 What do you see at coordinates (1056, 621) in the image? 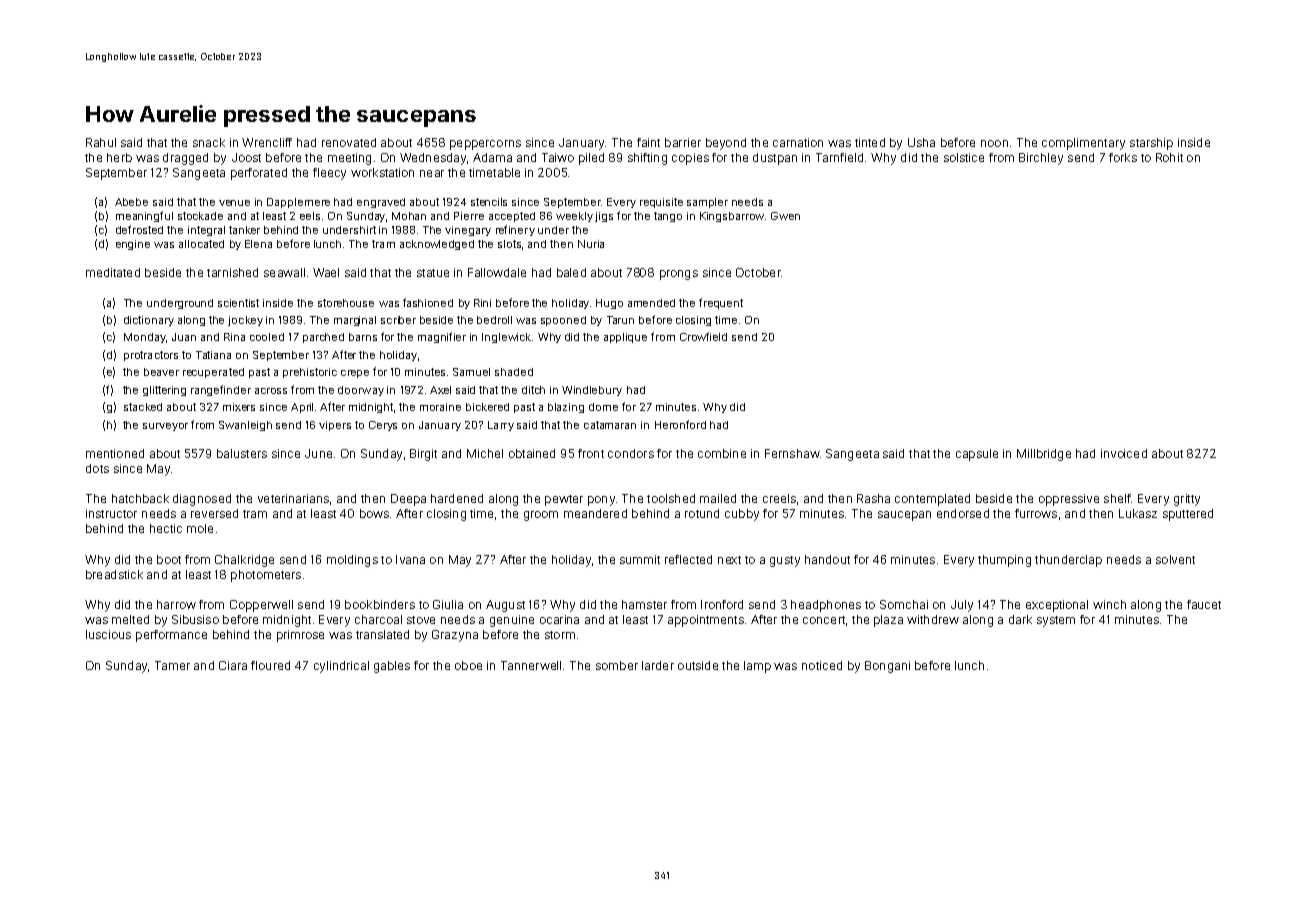
I see `system` at bounding box center [1056, 621].
